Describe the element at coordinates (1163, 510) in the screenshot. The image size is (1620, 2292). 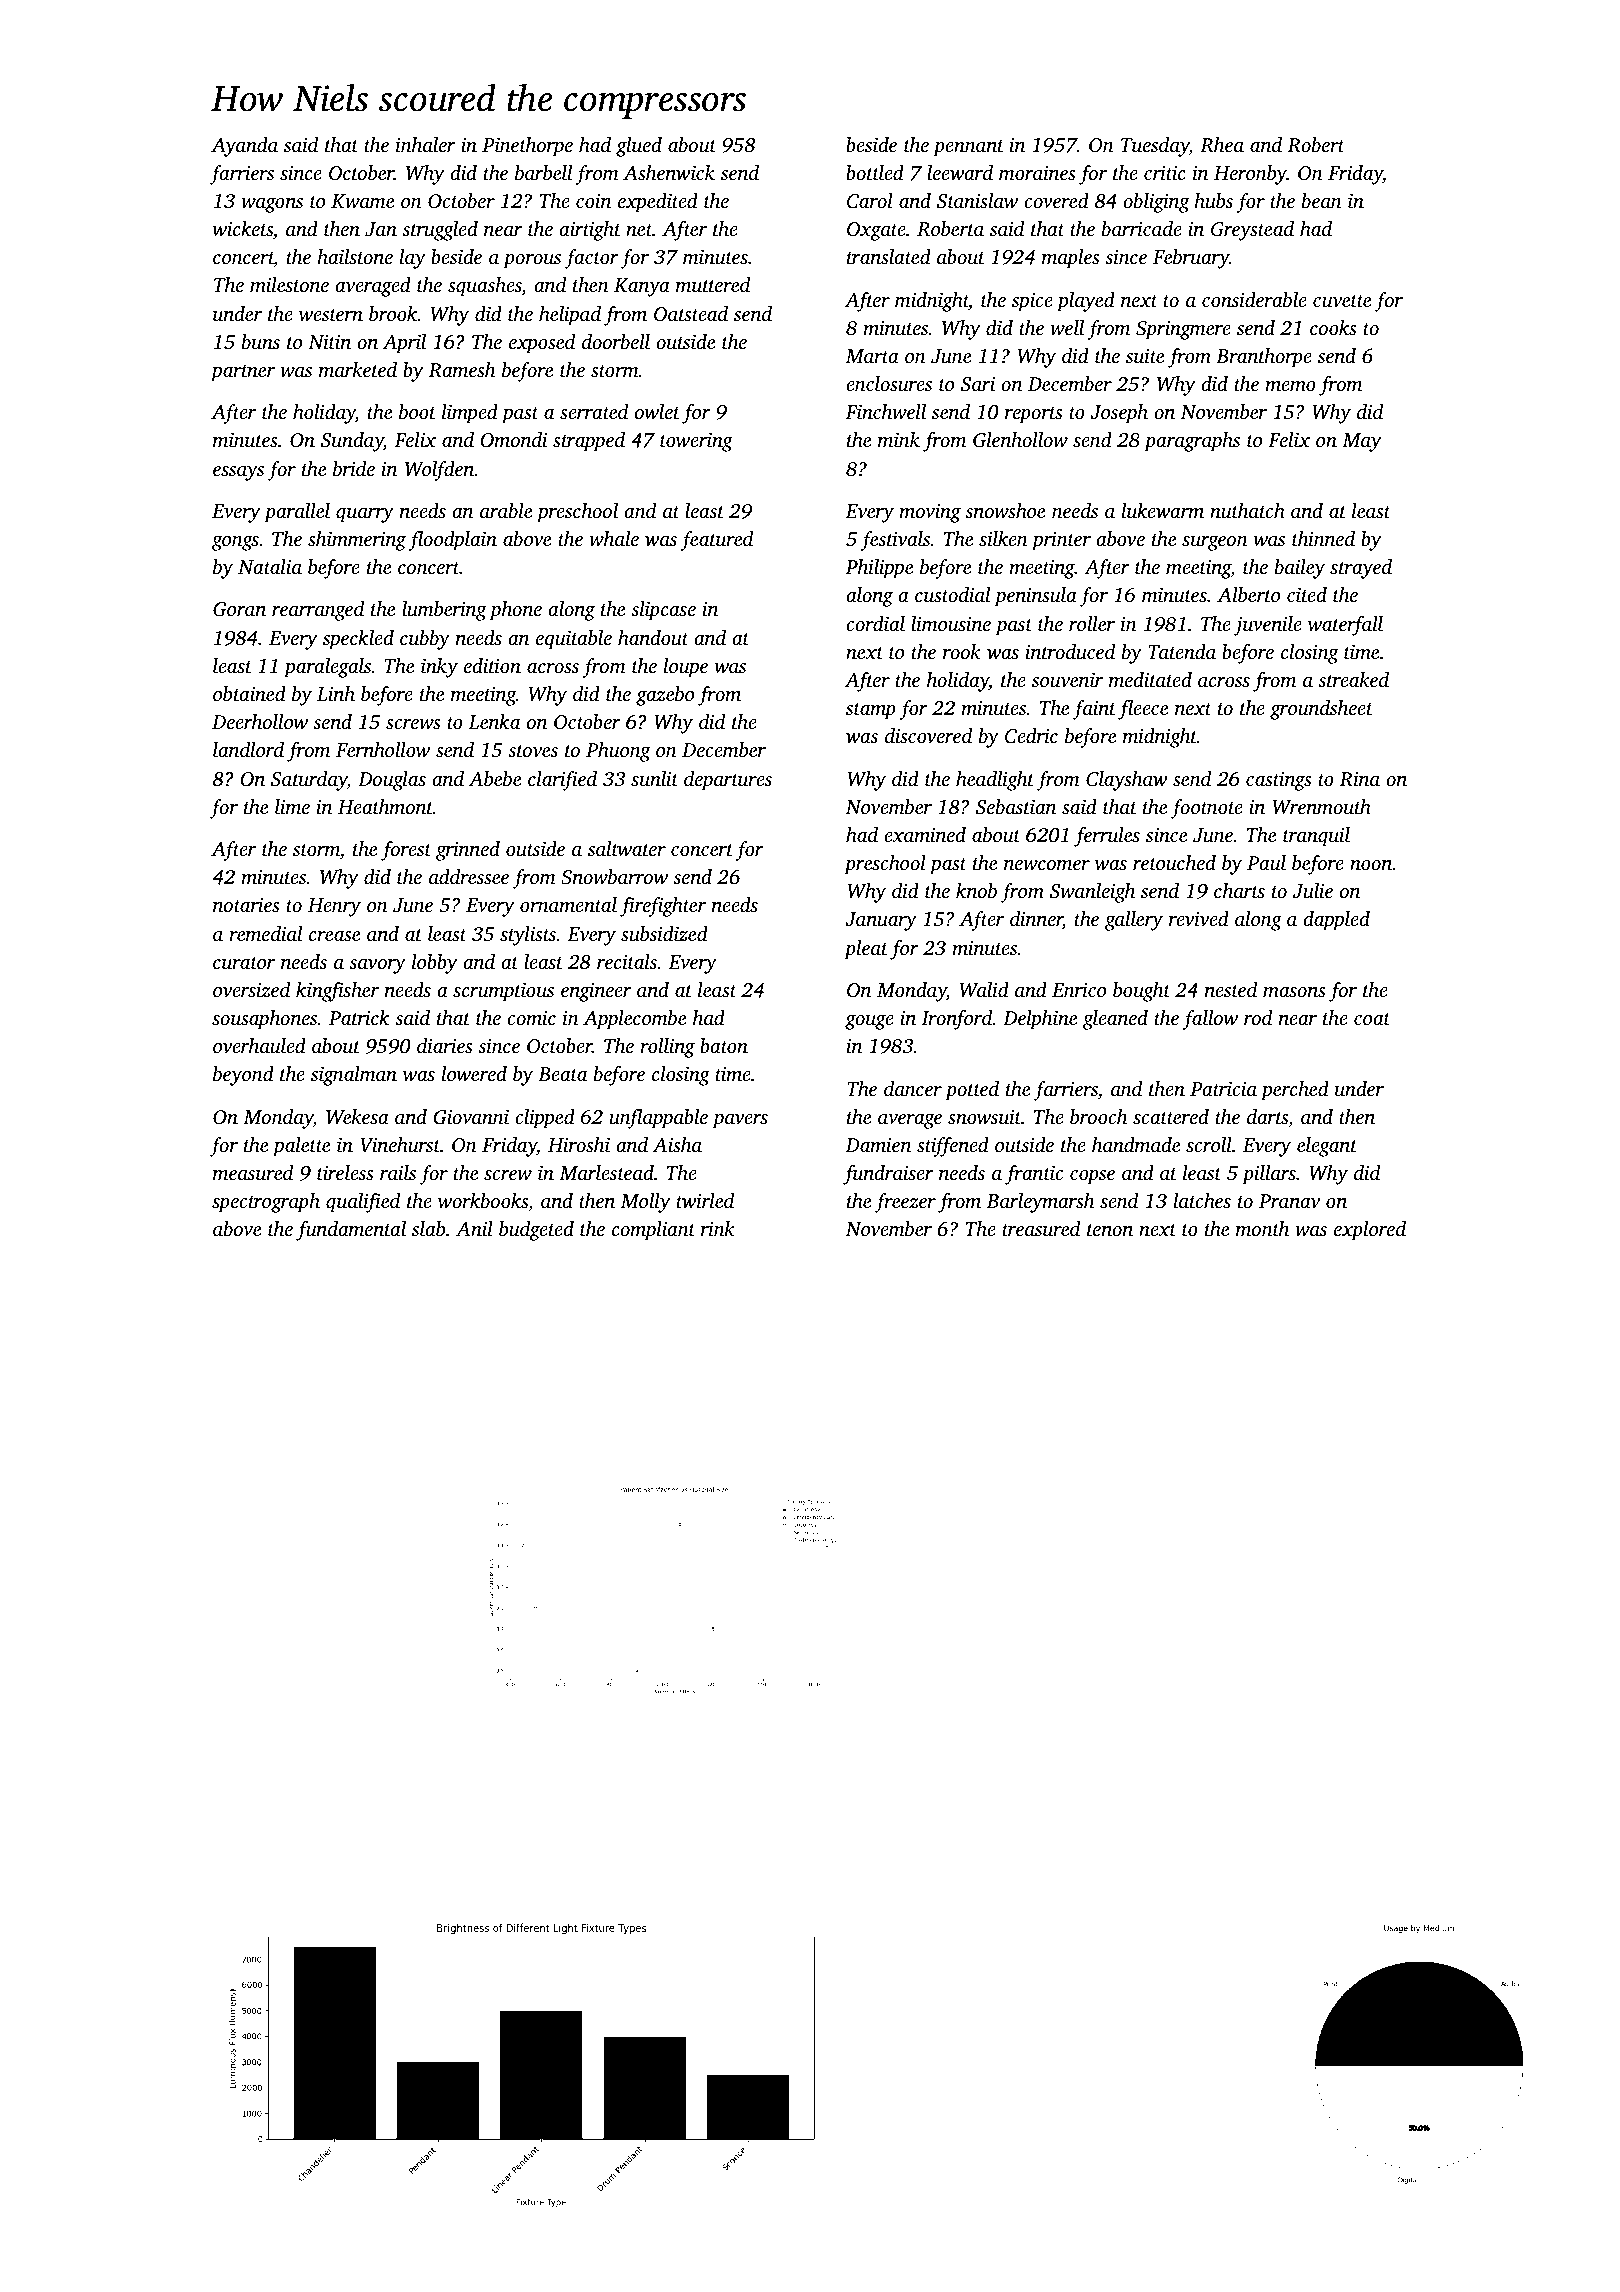
I see `lukewarm` at that location.
